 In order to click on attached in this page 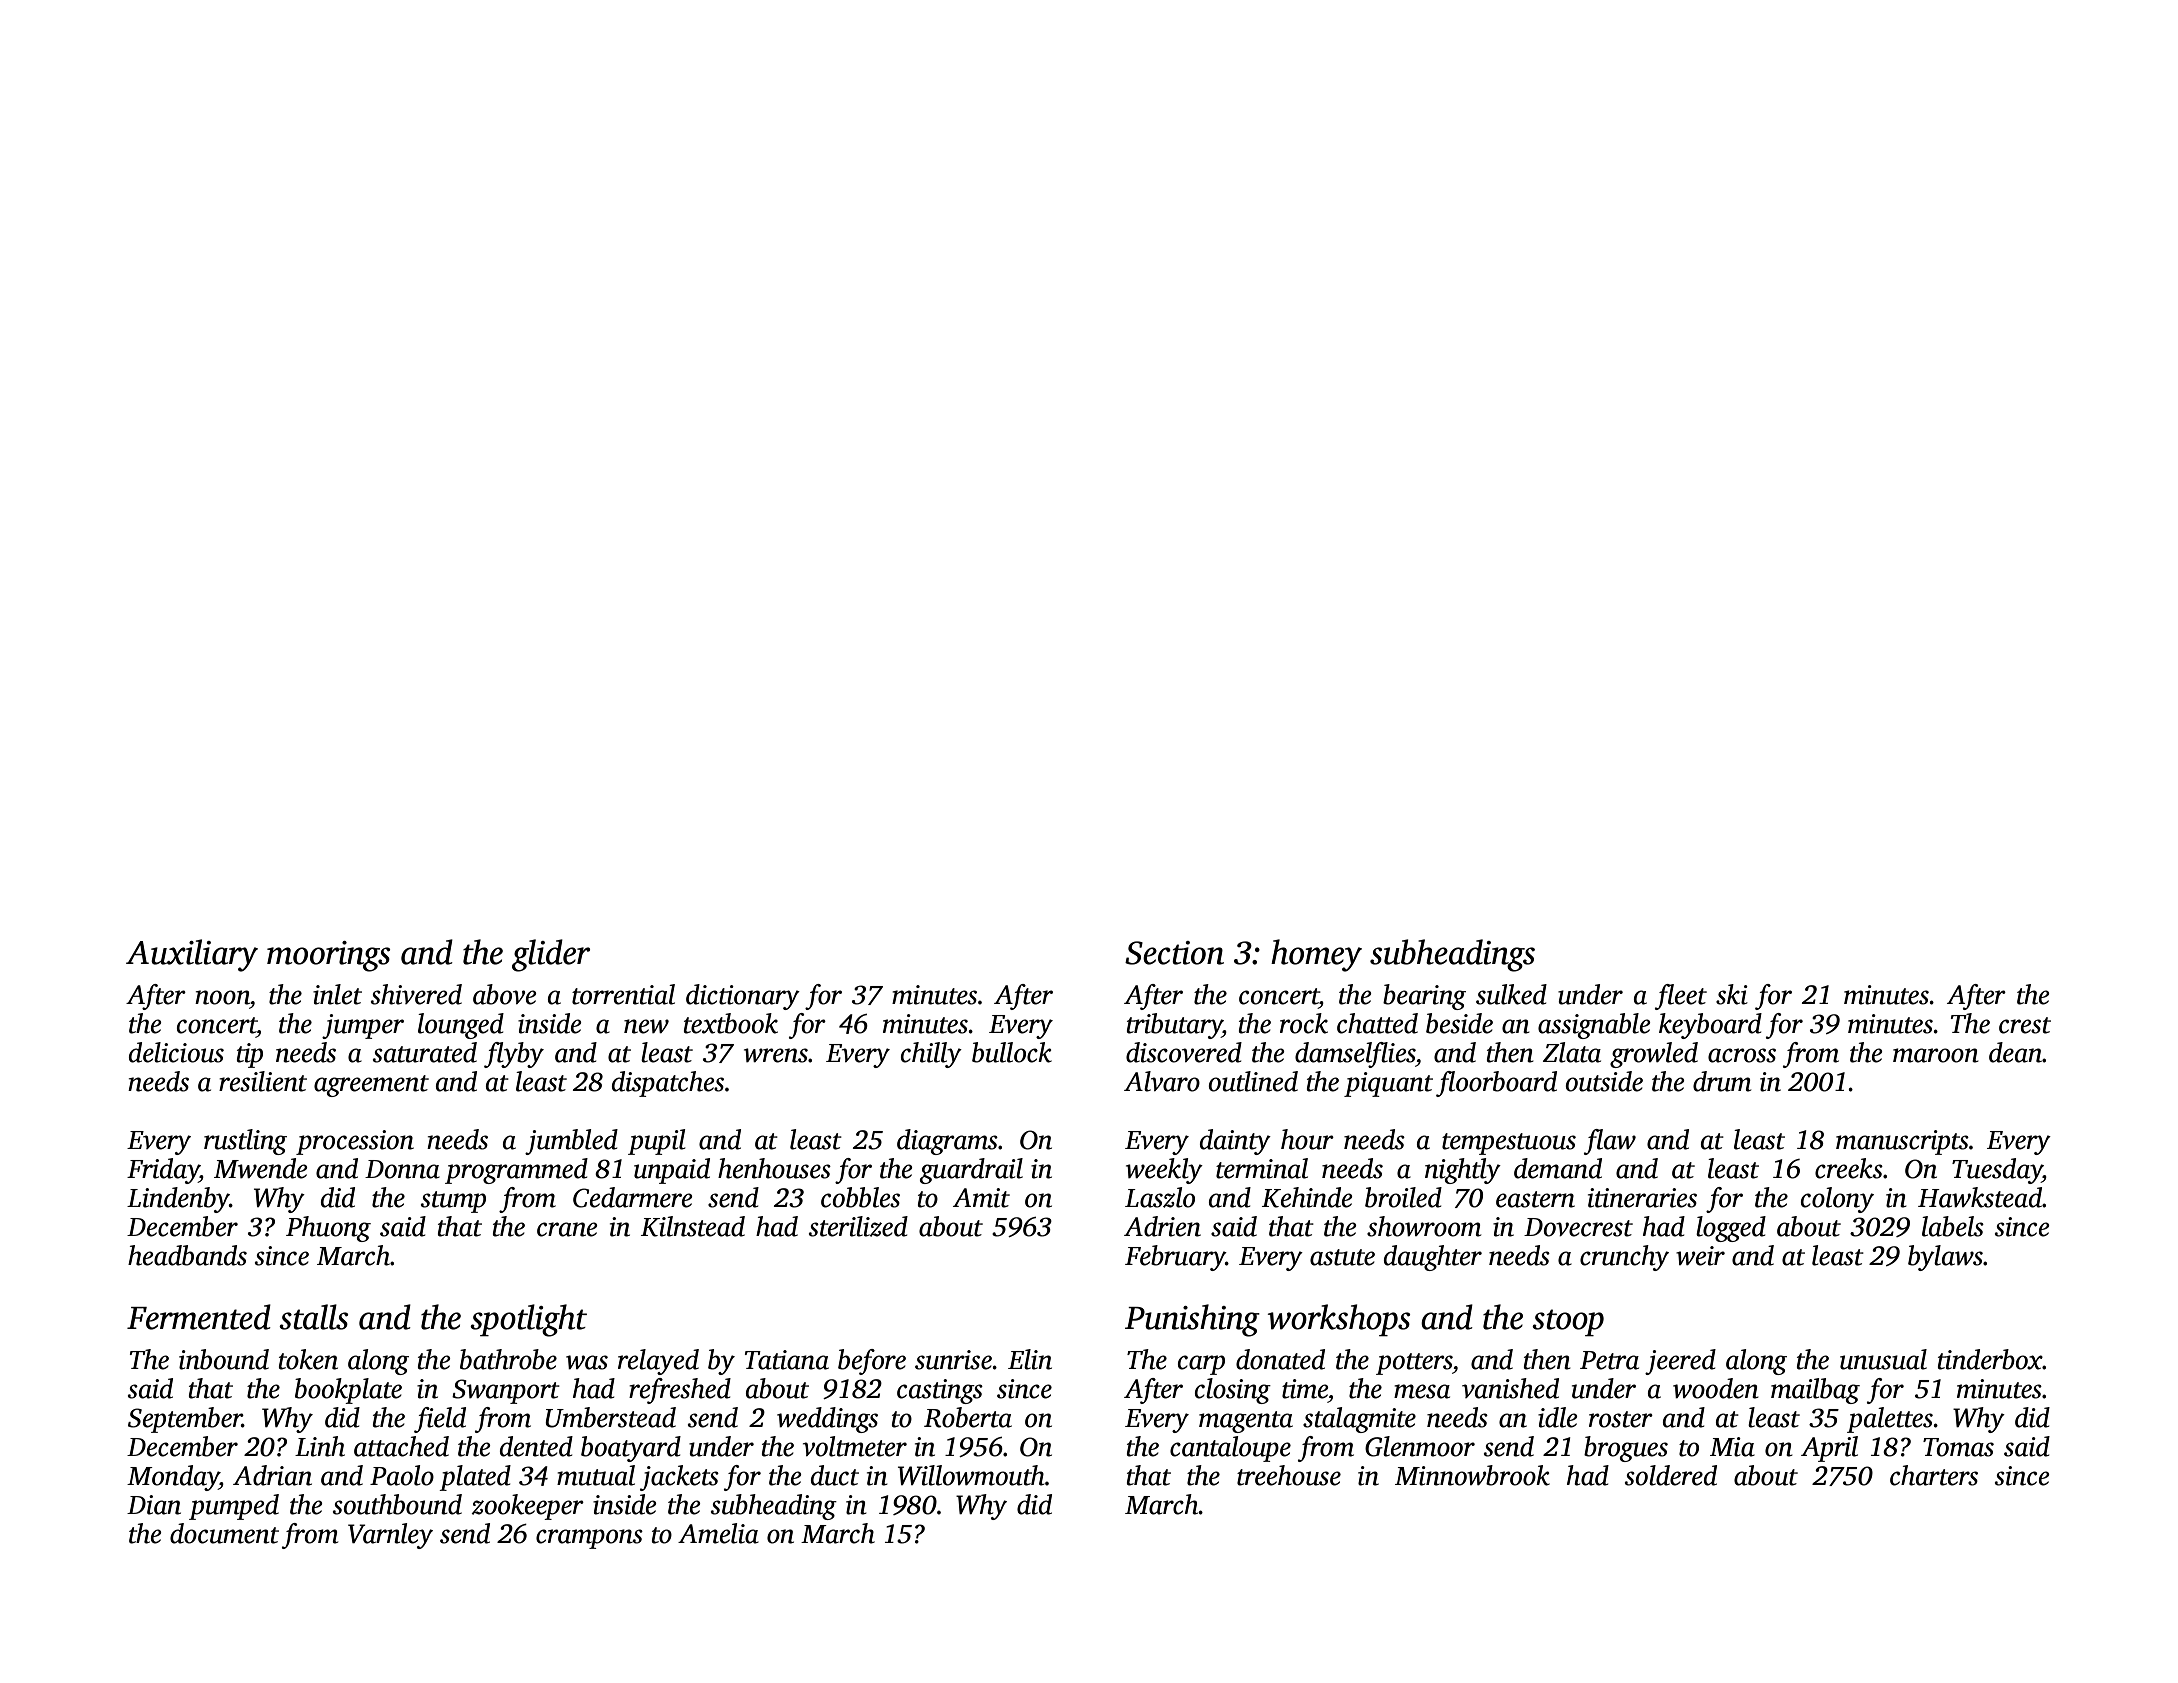, I will do `click(401, 1446)`.
